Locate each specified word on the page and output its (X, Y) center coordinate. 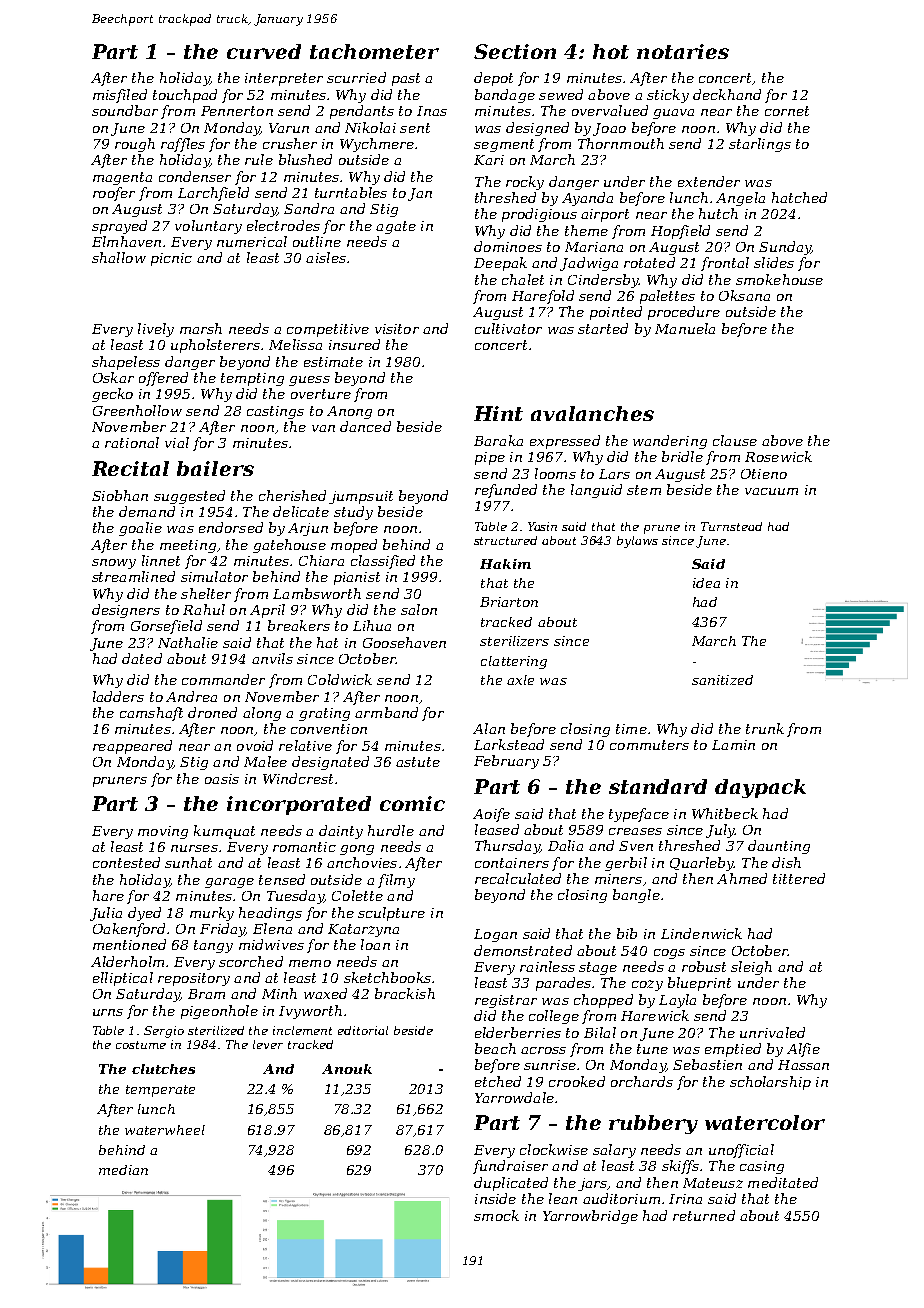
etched (498, 1081)
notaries (683, 51)
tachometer (374, 51)
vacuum (771, 491)
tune (652, 1049)
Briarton (509, 602)
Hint (498, 413)
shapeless (126, 363)
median (123, 1170)
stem (644, 490)
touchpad (185, 96)
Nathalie (188, 642)
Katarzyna (363, 930)
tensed (282, 879)
